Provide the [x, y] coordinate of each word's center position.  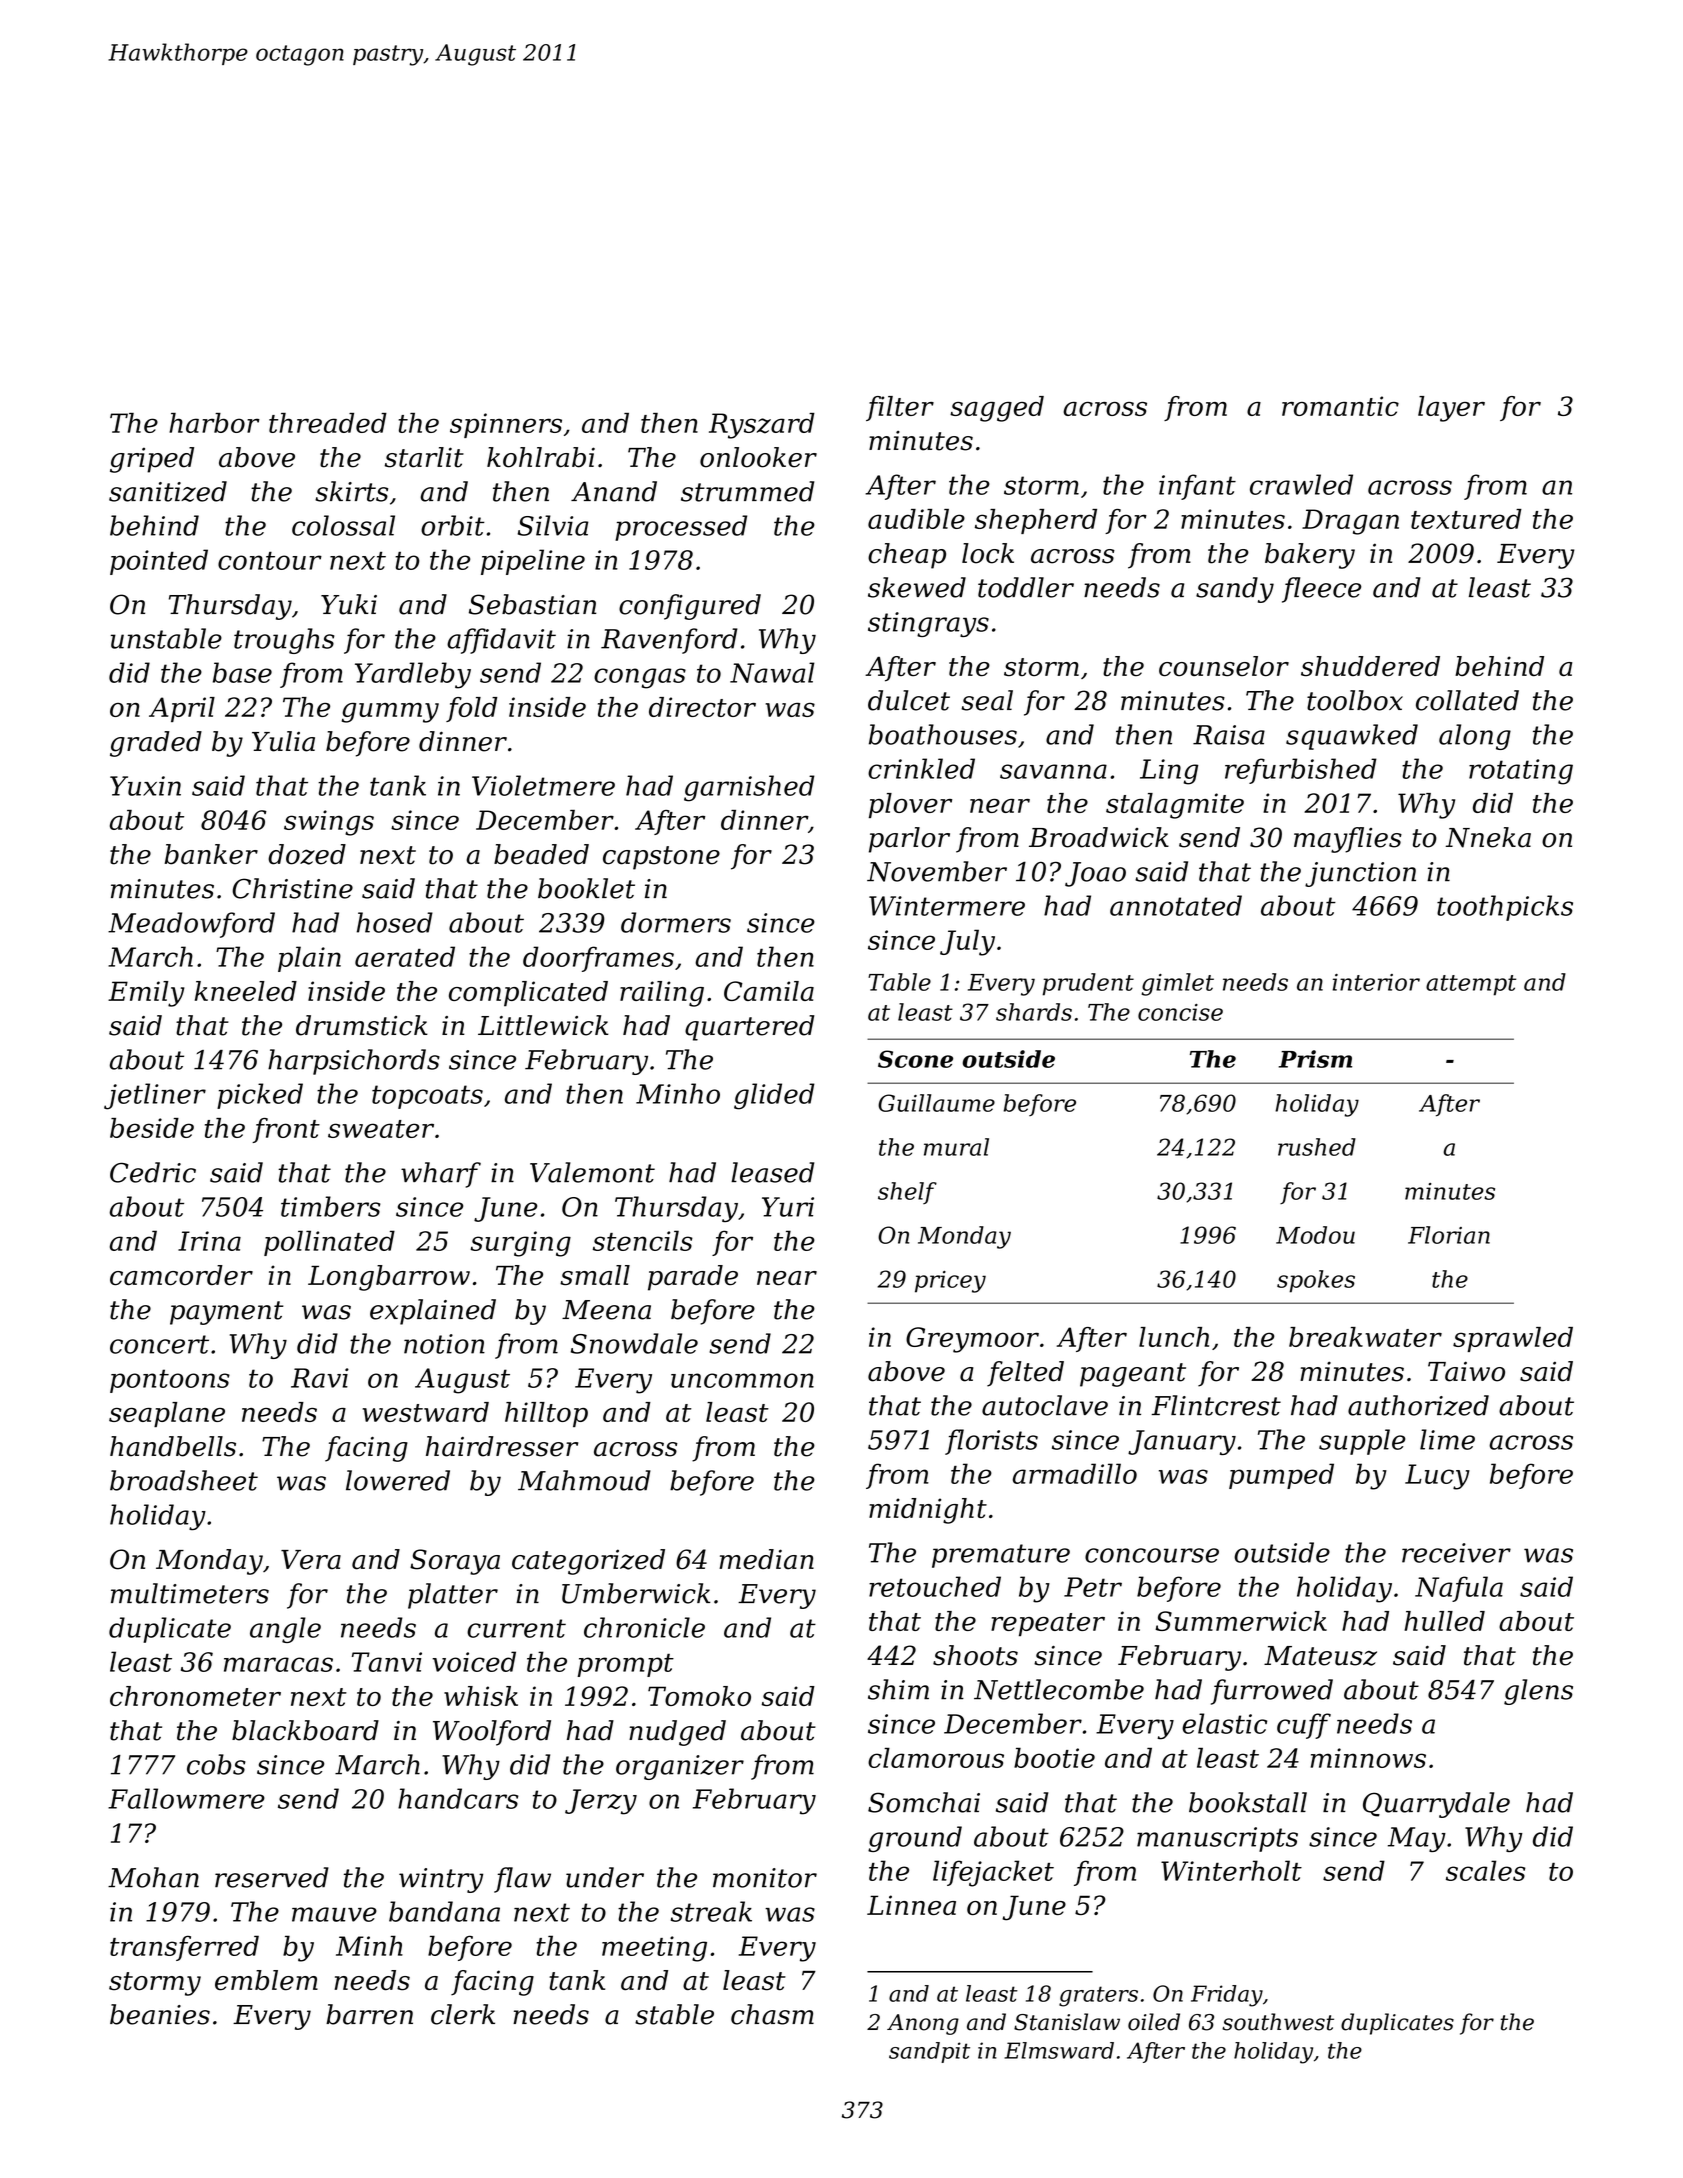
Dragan [1350, 522]
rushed [1317, 1147]
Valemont [592, 1172]
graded [156, 744]
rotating [1521, 772]
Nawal [772, 672]
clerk [463, 2014]
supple [1362, 1442]
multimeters [190, 1593]
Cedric [153, 1172]
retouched [935, 1586]
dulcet [909, 700]
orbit [453, 525]
